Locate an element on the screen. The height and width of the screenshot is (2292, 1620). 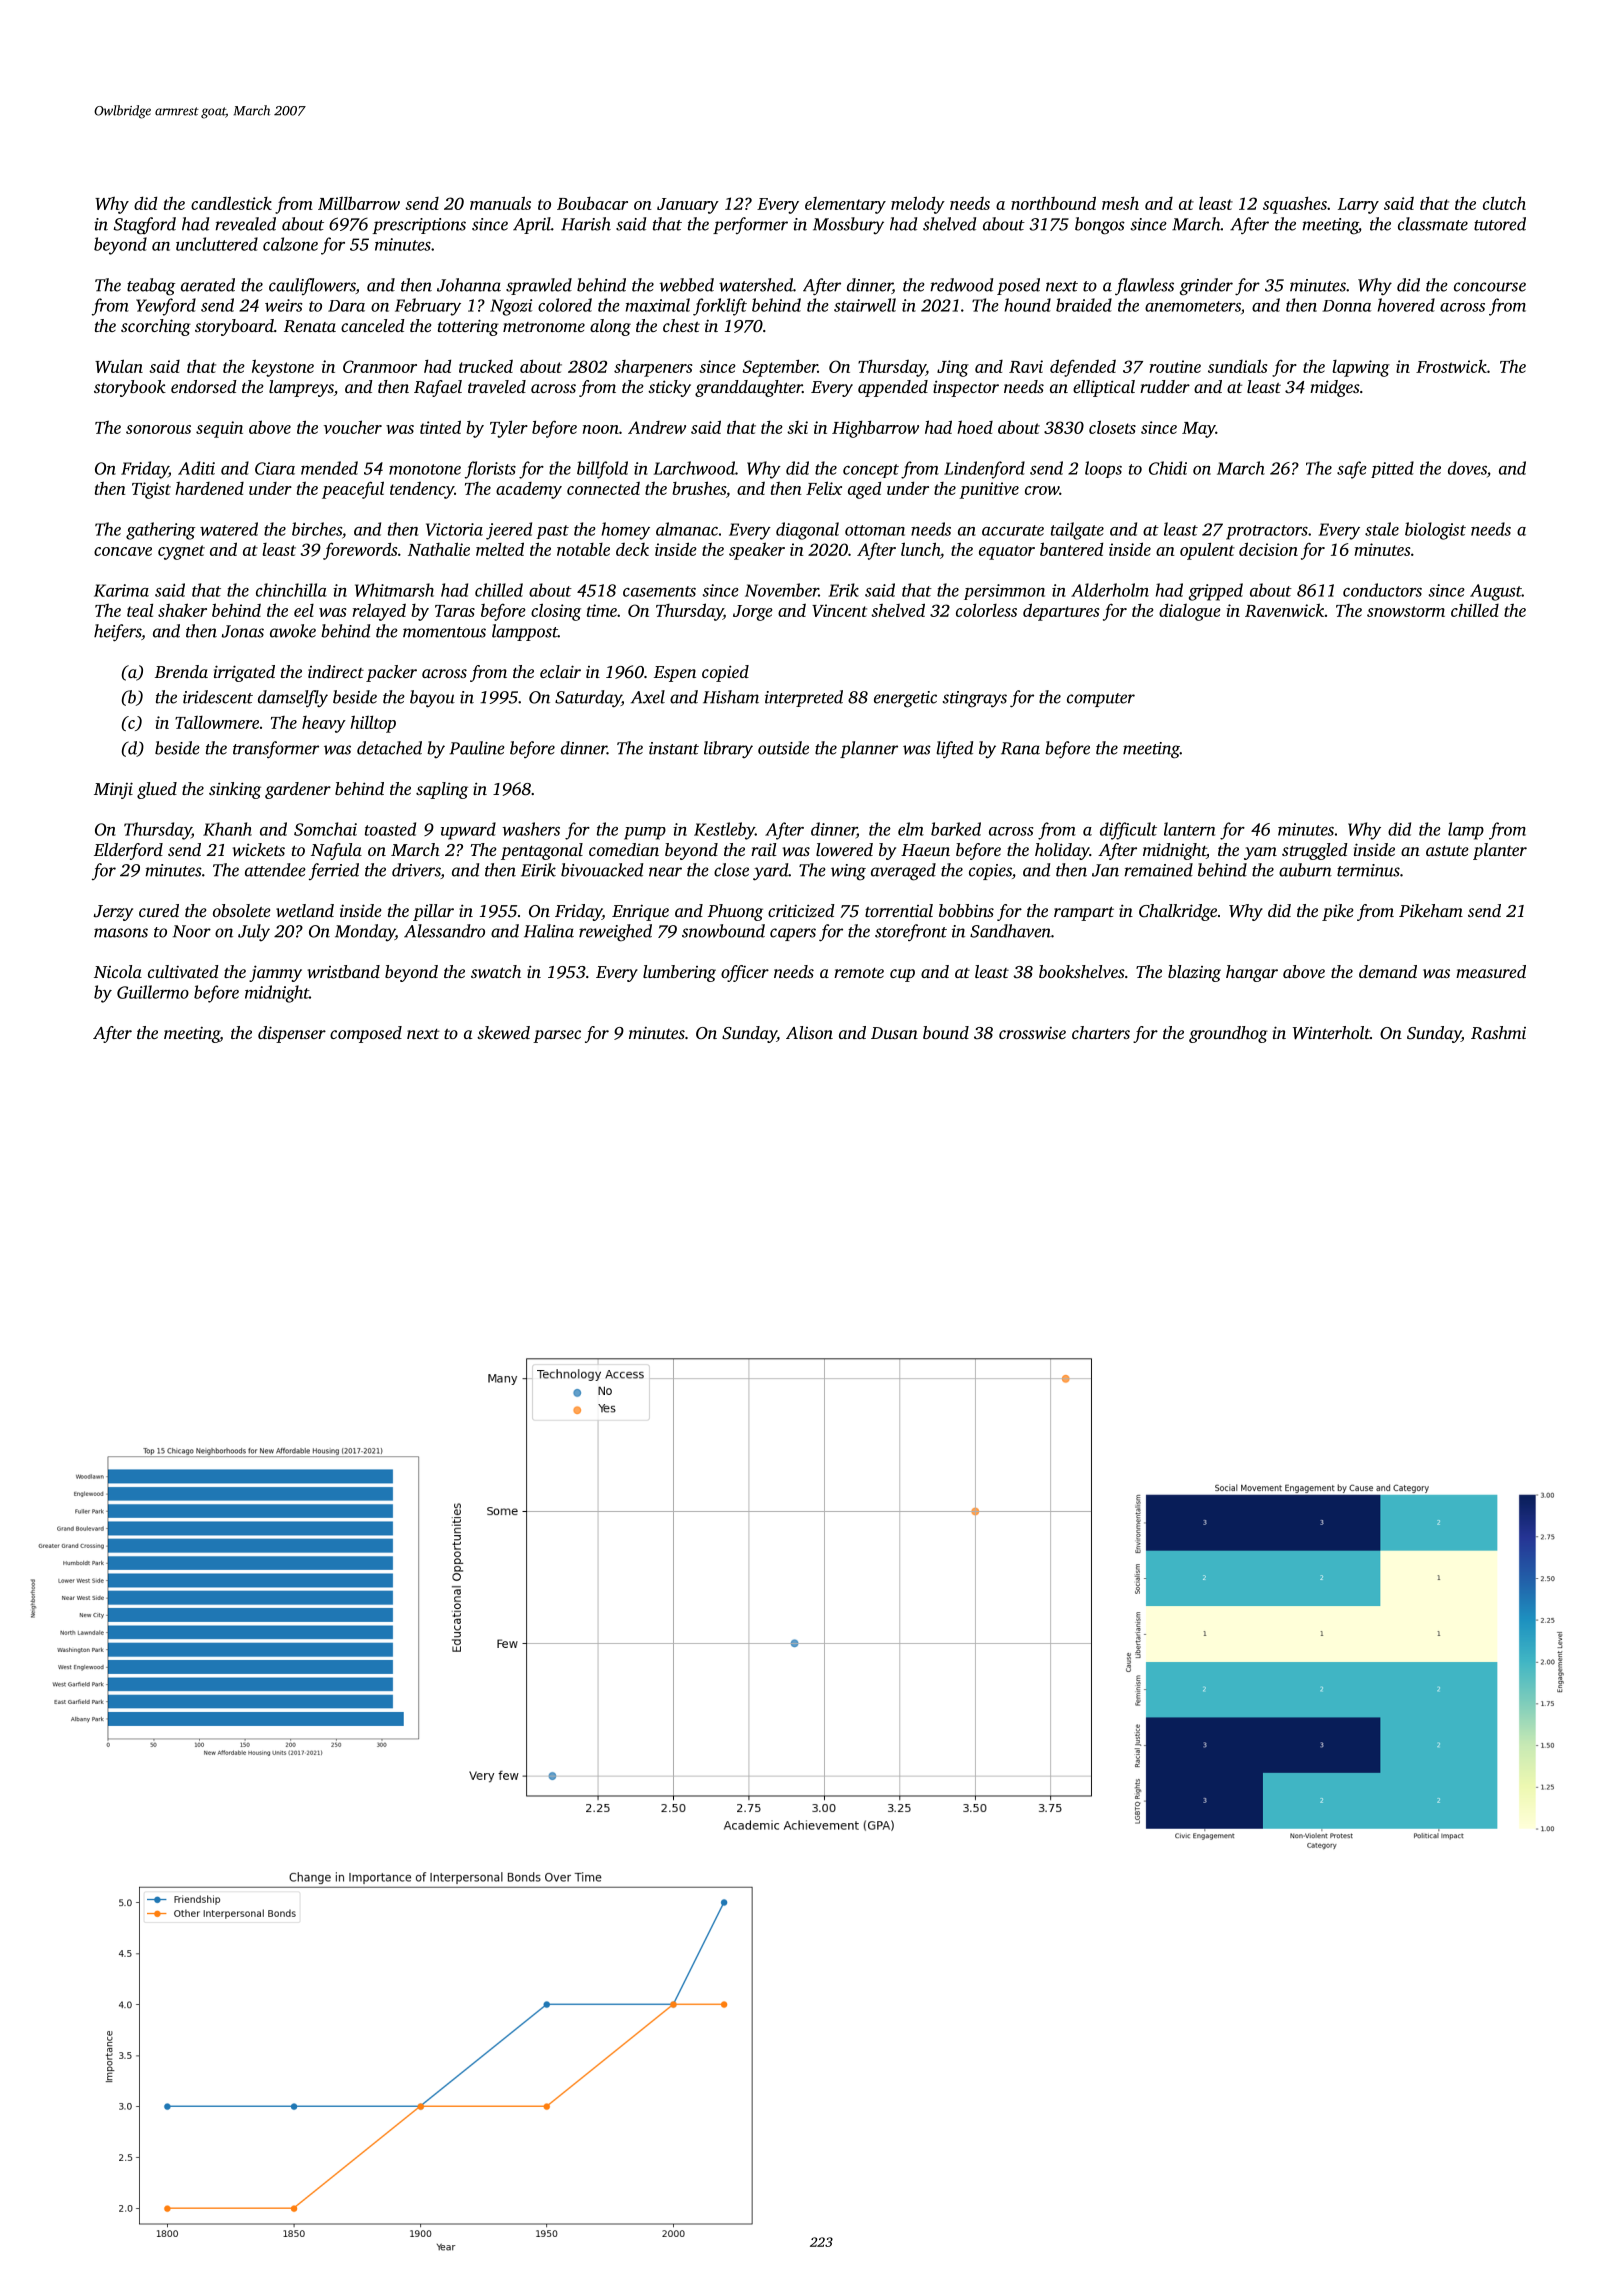
teabag is located at coordinates (151, 287).
